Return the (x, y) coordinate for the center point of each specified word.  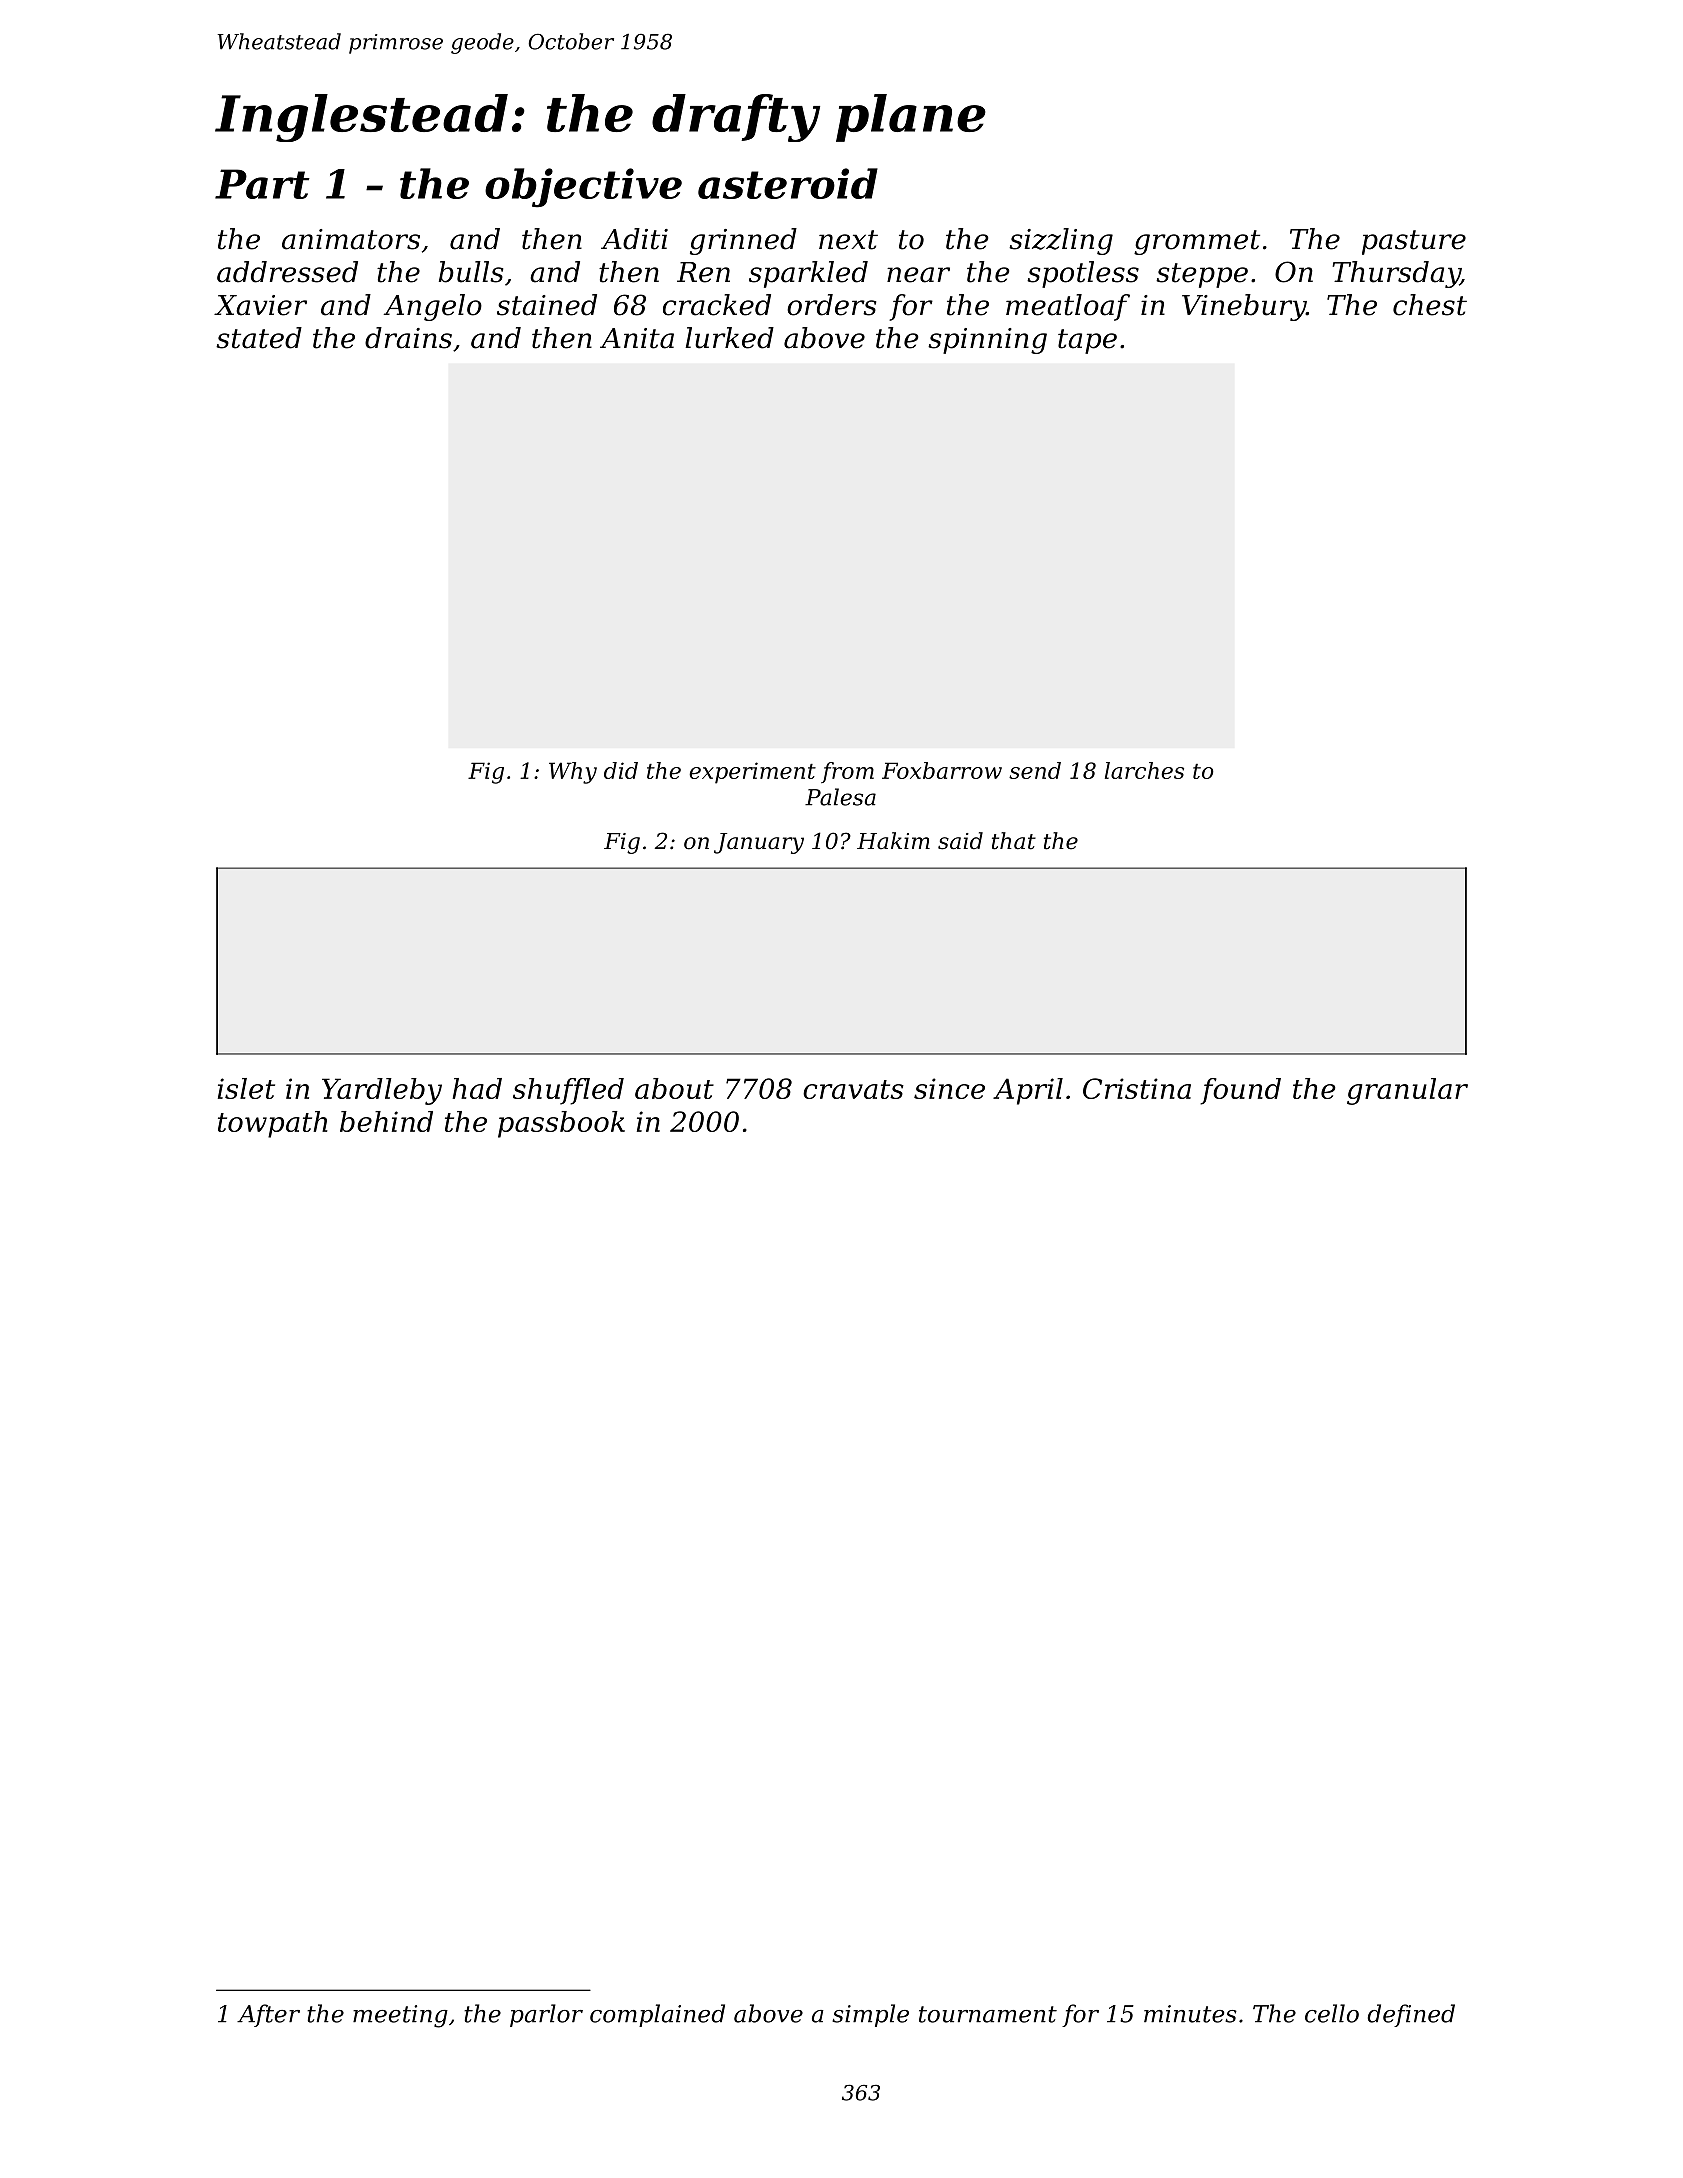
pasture (1414, 242)
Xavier (260, 305)
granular (1407, 1091)
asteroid (788, 183)
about (674, 1088)
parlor (546, 2015)
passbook (561, 1124)
